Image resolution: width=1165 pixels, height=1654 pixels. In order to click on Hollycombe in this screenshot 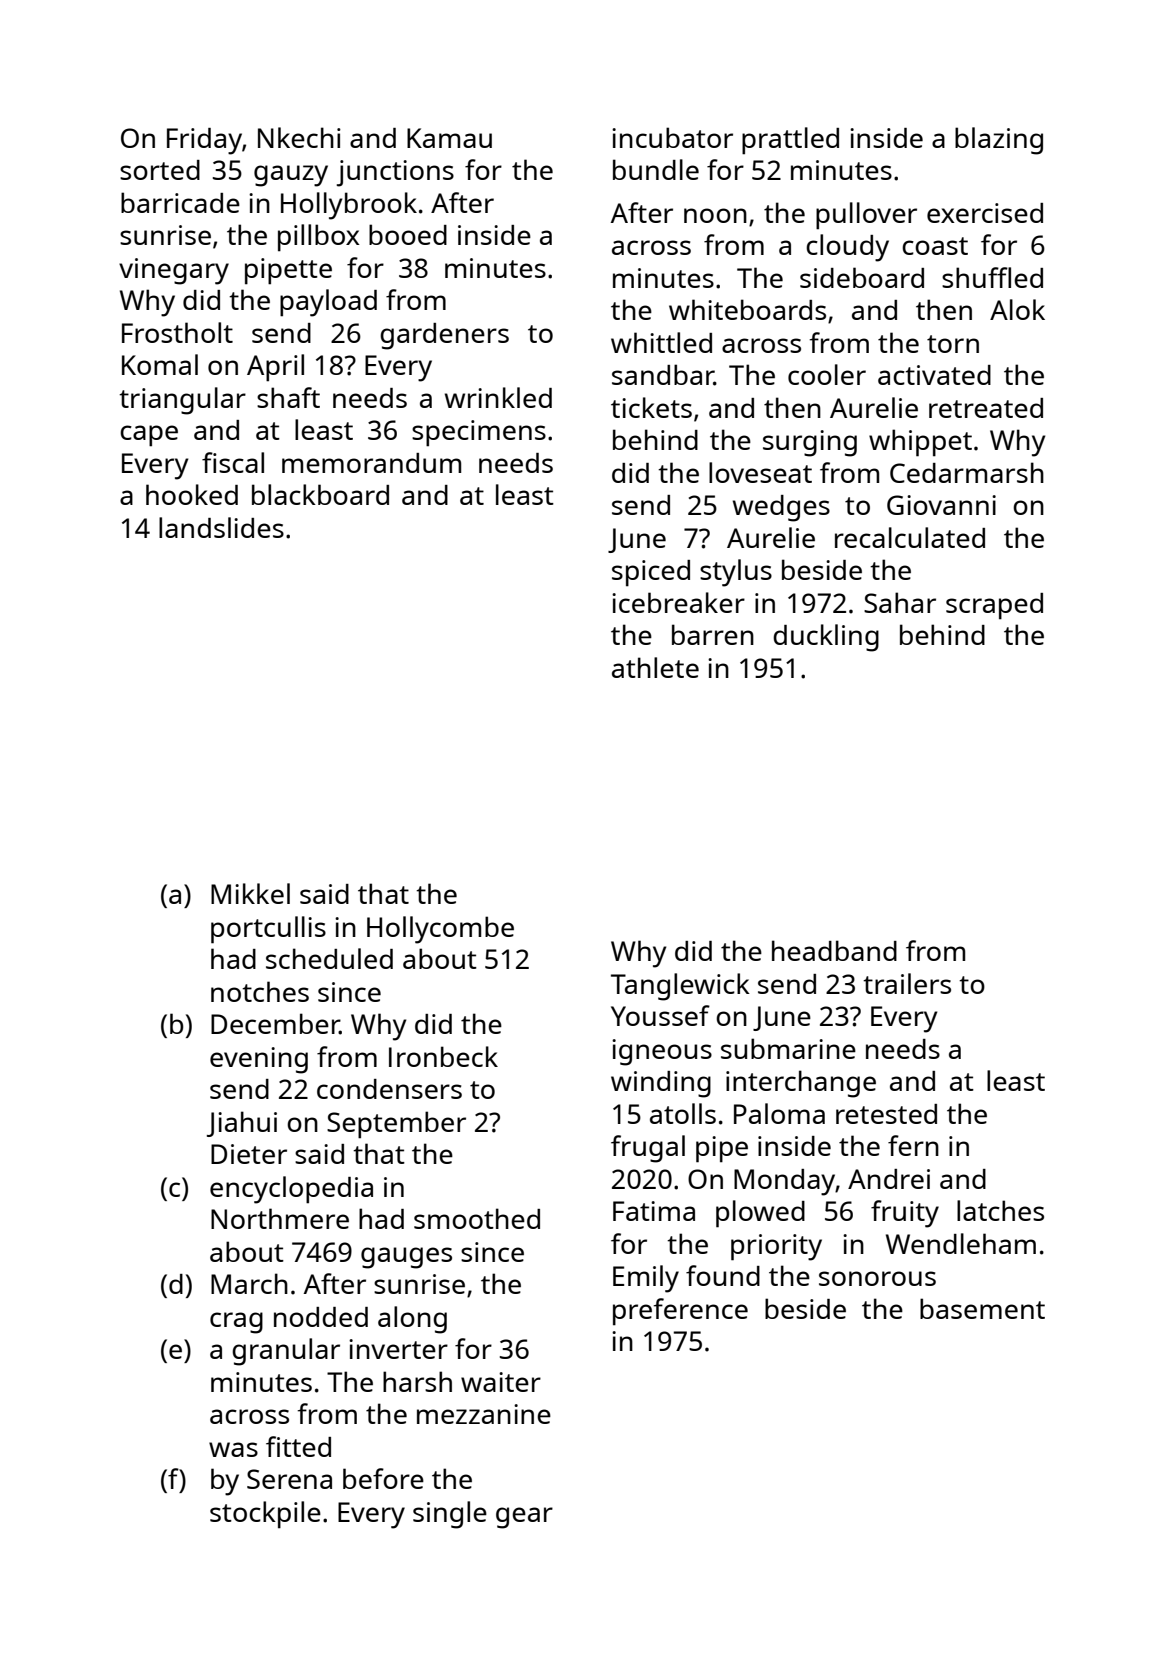, I will do `click(440, 930)`.
